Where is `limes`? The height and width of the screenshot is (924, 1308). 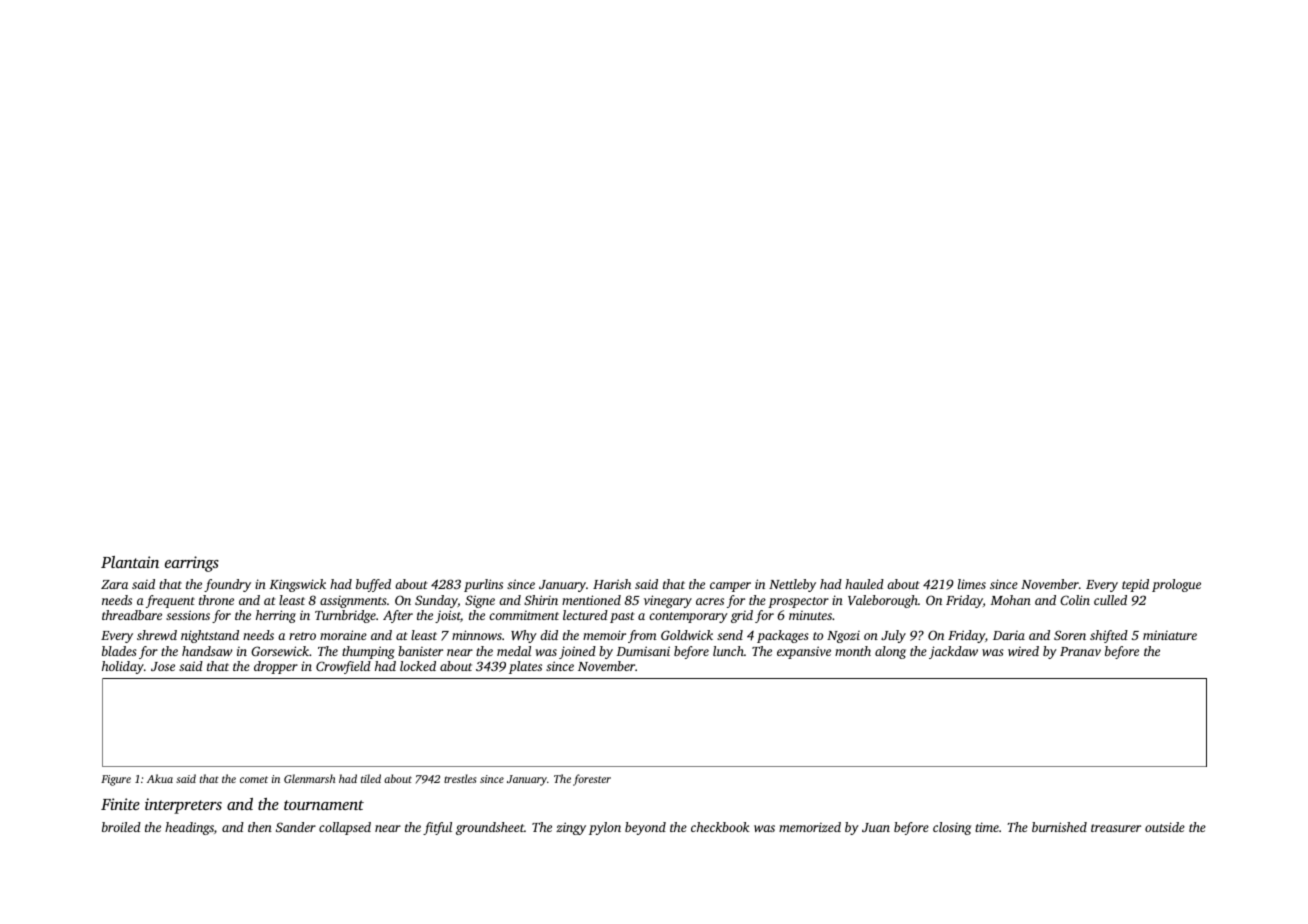
limes is located at coordinates (972, 584).
